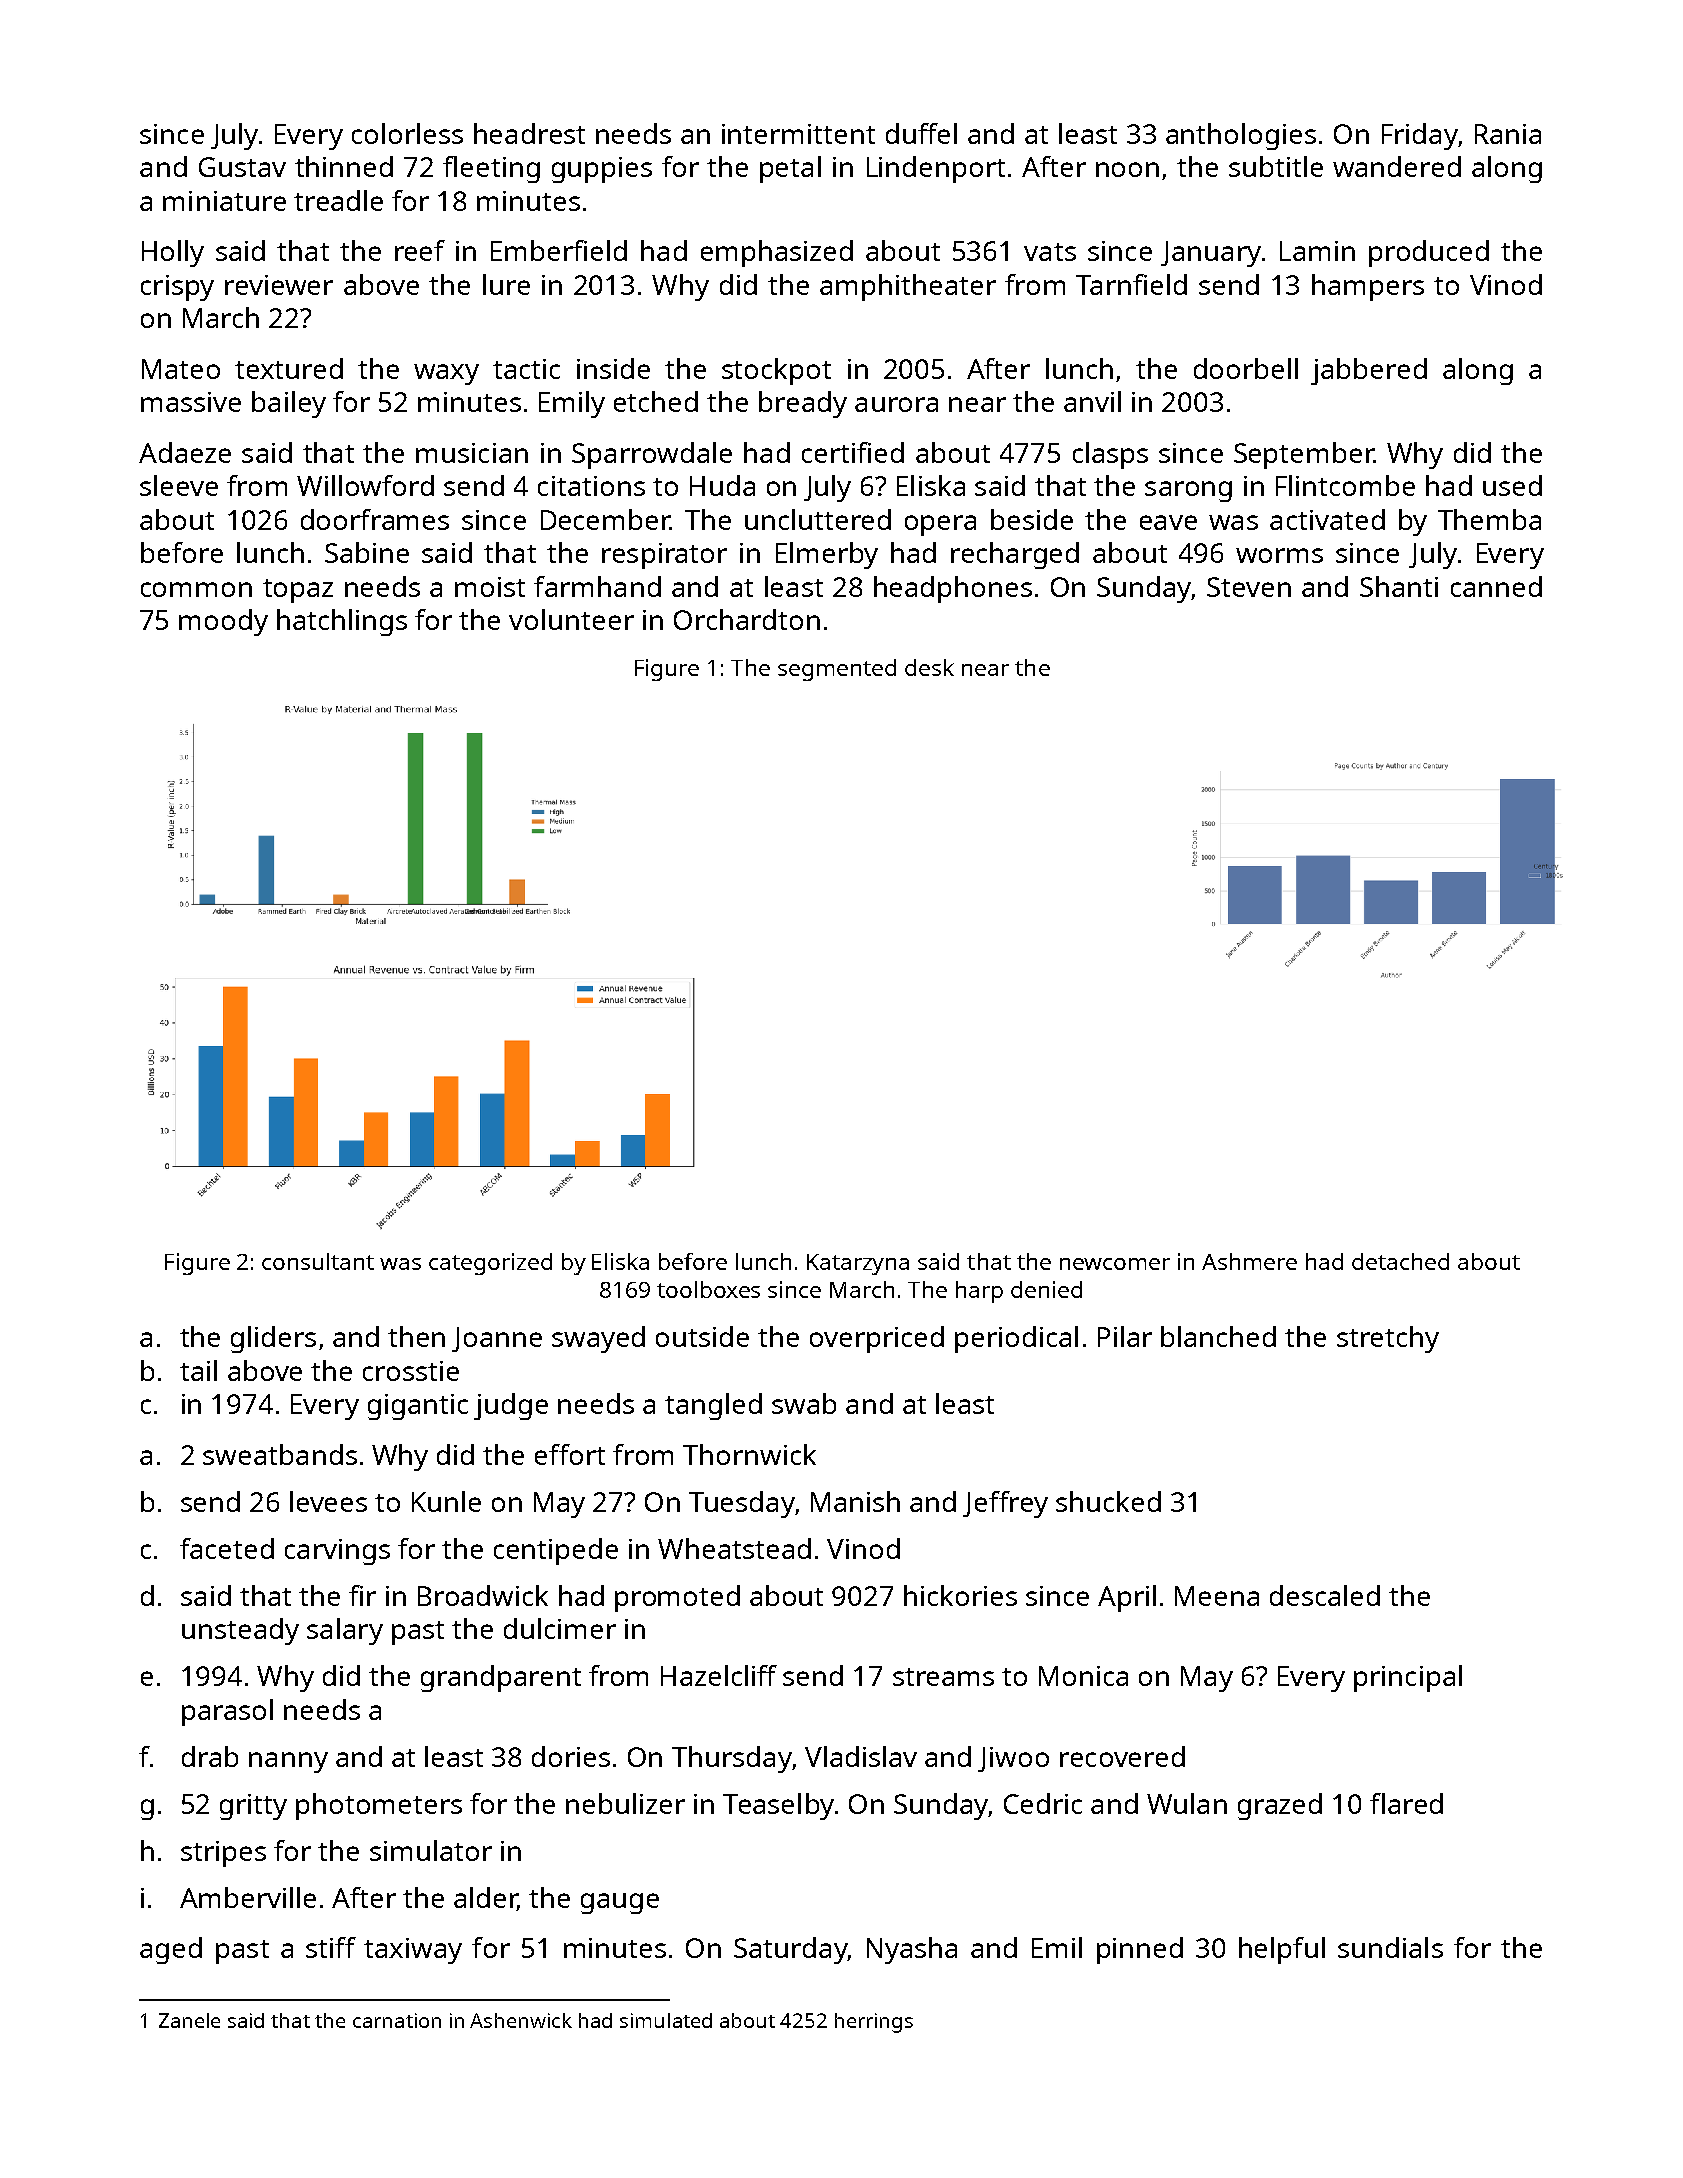 Image resolution: width=1683 pixels, height=2178 pixels. What do you see at coordinates (666, 2020) in the page?
I see `simulated` at bounding box center [666, 2020].
